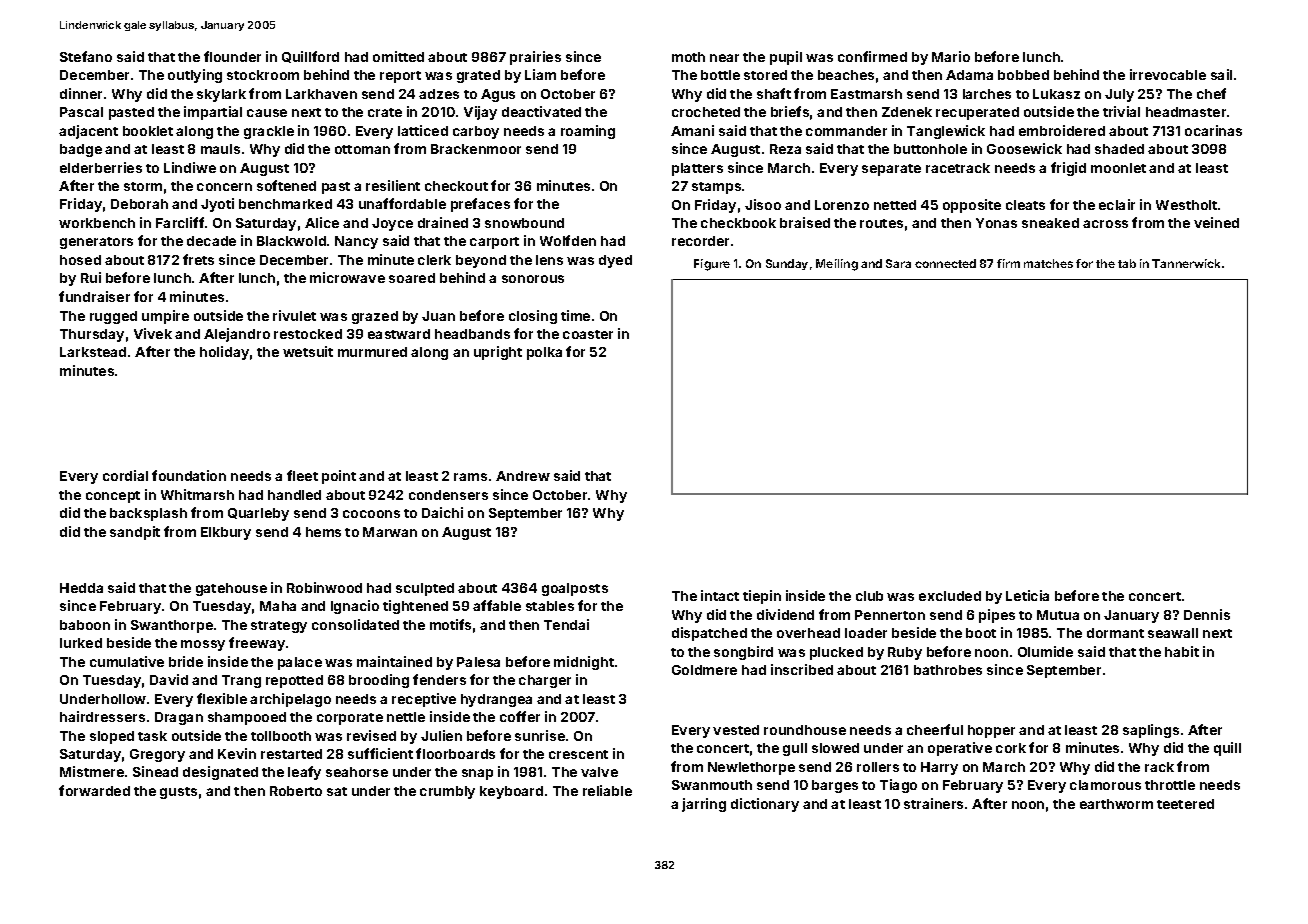 The image size is (1308, 924). Describe the element at coordinates (302, 475) in the screenshot. I see `fleet` at that location.
